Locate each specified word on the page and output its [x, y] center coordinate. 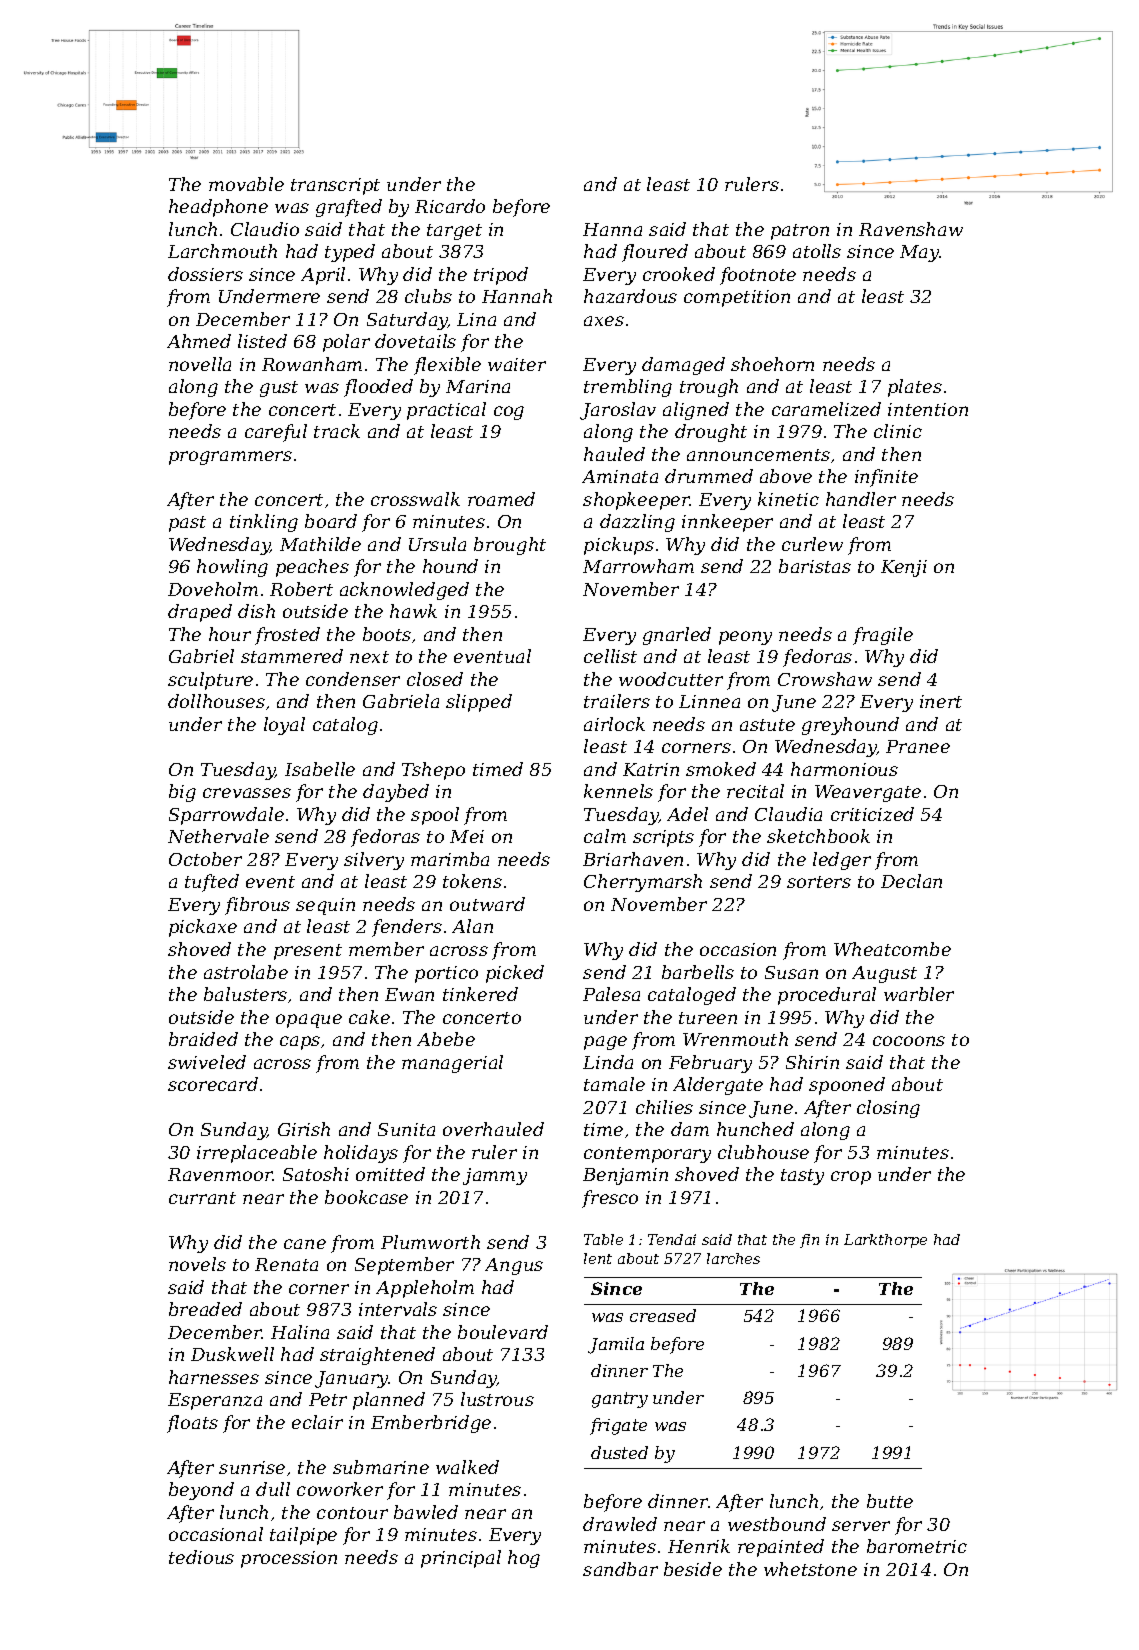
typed [350, 253]
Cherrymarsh [643, 883]
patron [800, 232]
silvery [374, 861]
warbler [919, 994]
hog [524, 1559]
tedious [201, 1557]
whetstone [810, 1569]
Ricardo [450, 206]
